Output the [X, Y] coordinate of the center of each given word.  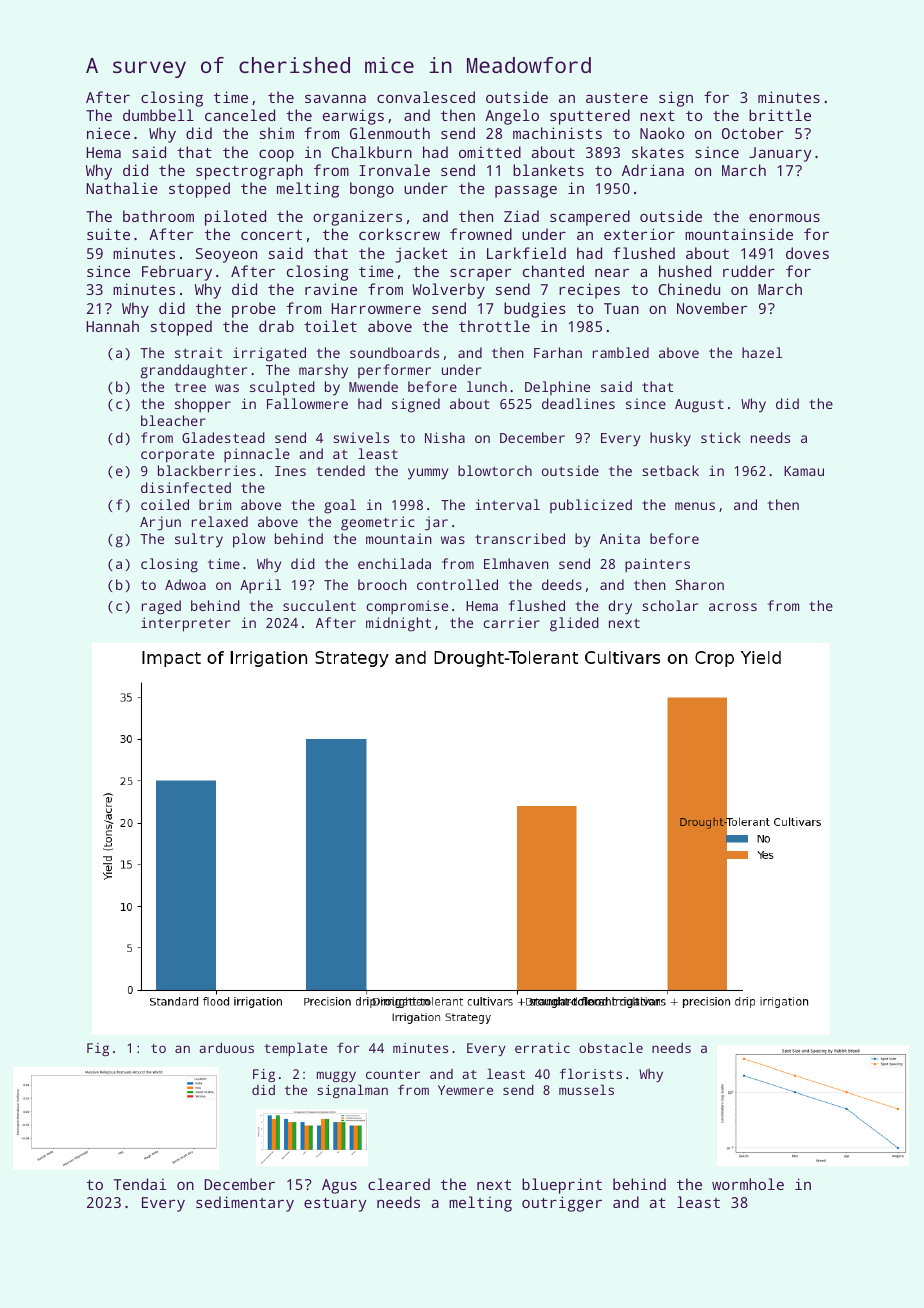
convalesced [426, 97]
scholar [670, 605]
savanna [335, 99]
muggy [336, 1076]
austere [617, 98]
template [295, 1049]
